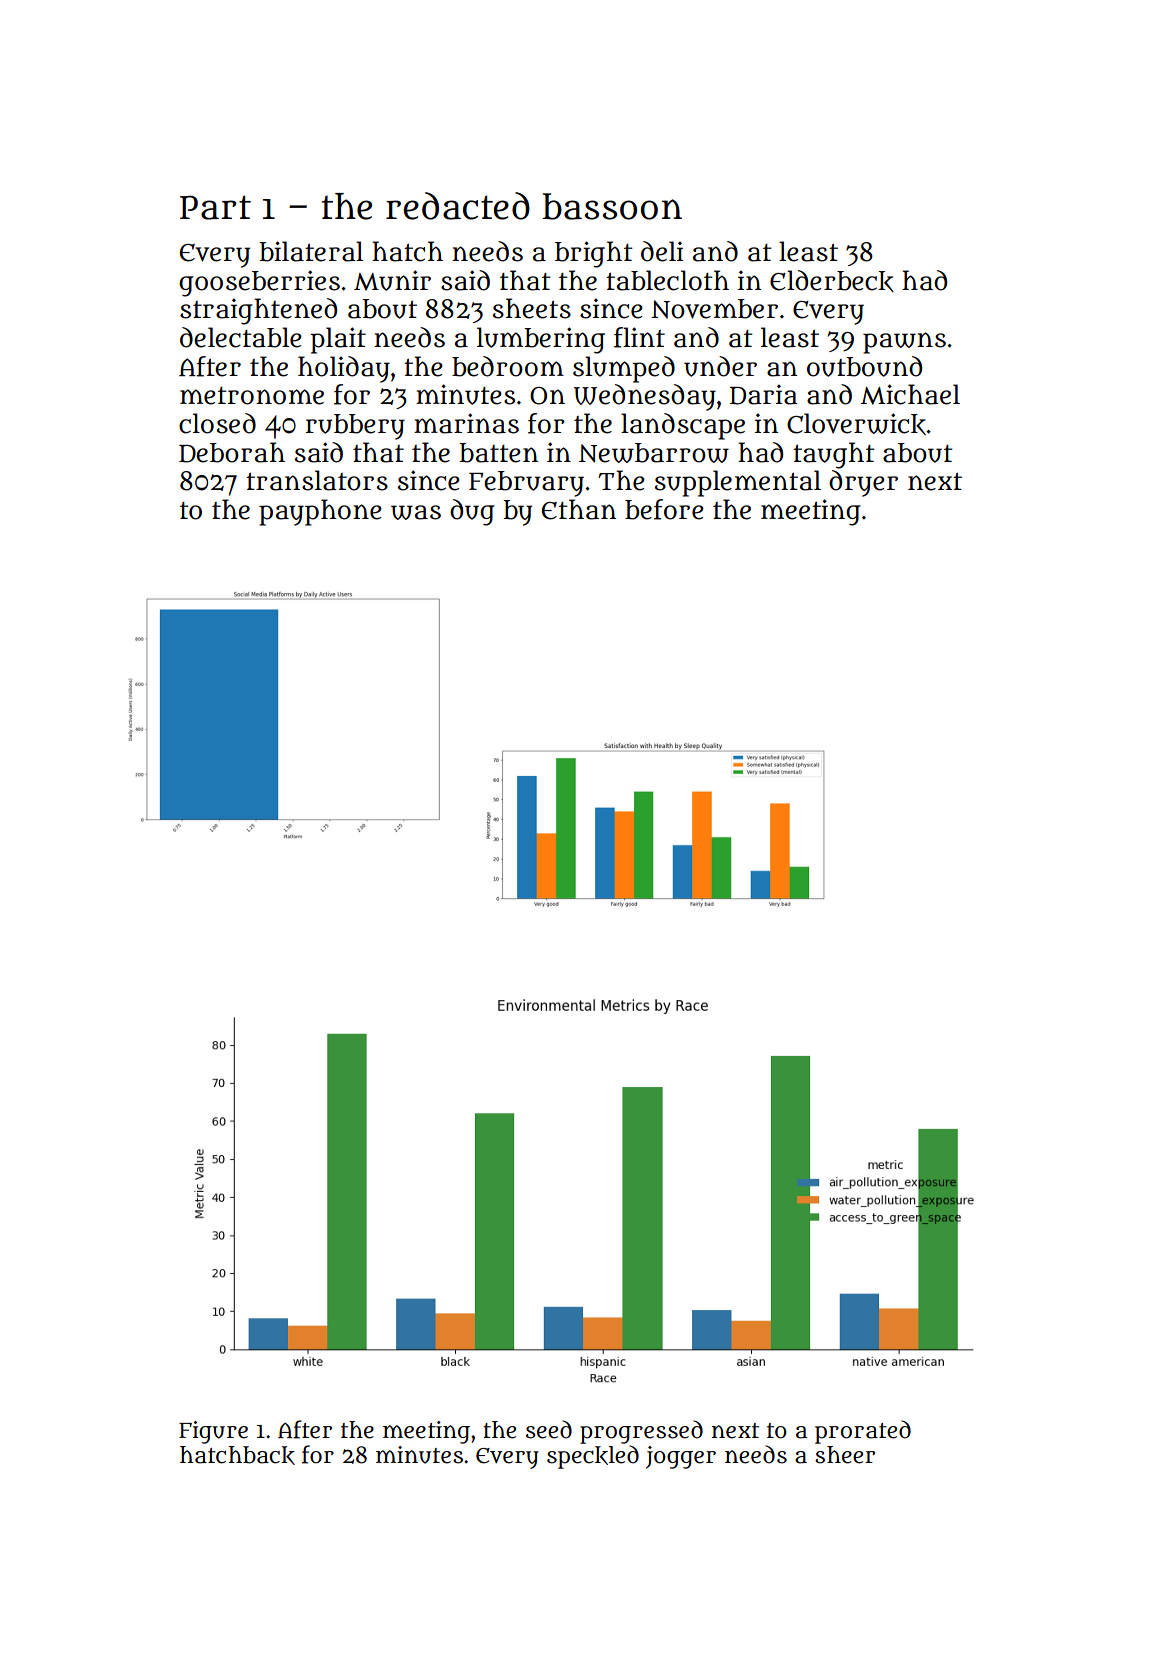 The width and height of the document is (1165, 1654). Describe the element at coordinates (320, 512) in the document. I see `payphone` at that location.
